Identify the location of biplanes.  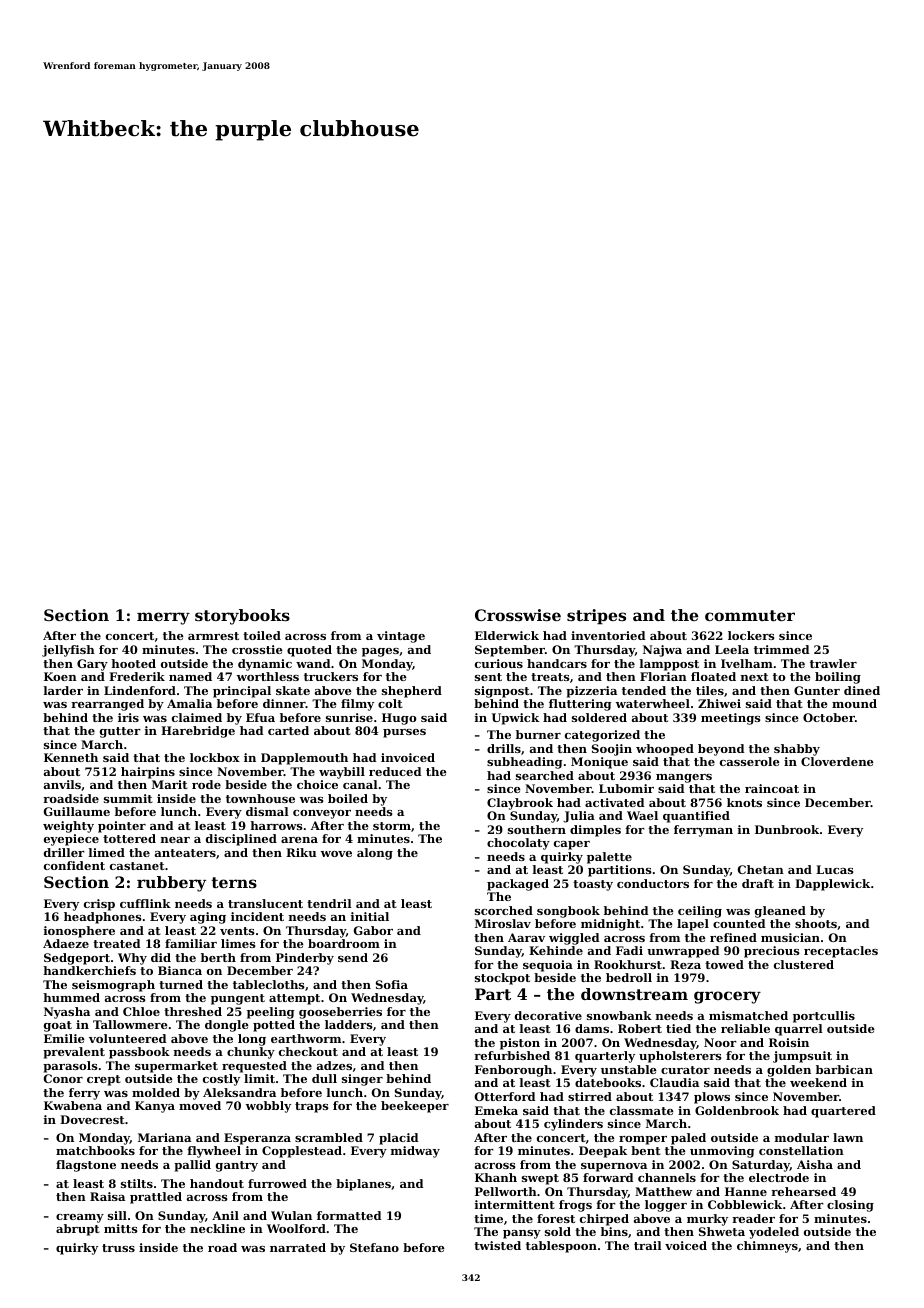
(363, 1185).
